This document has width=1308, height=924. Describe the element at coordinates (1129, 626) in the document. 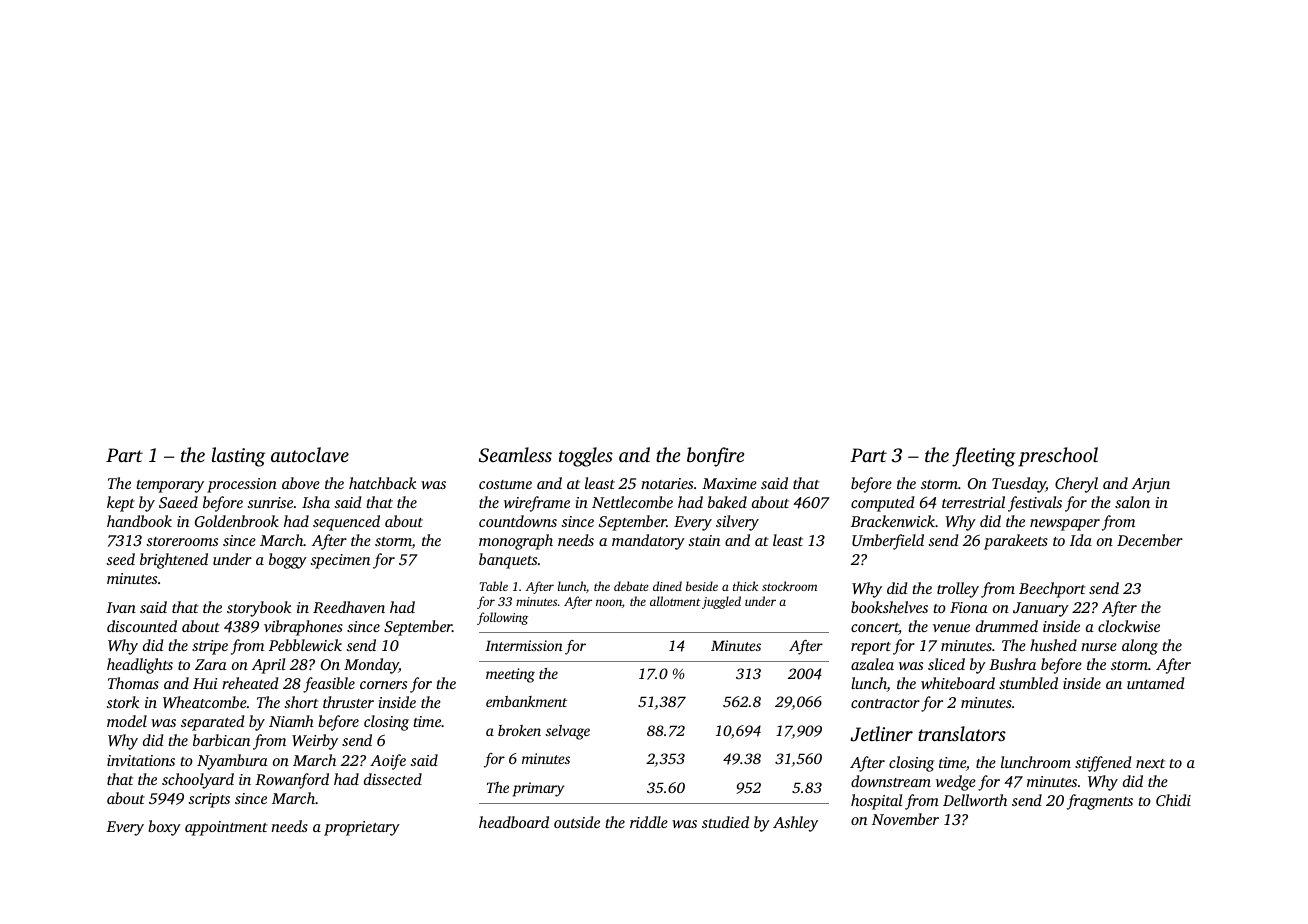

I see `clockwise` at that location.
